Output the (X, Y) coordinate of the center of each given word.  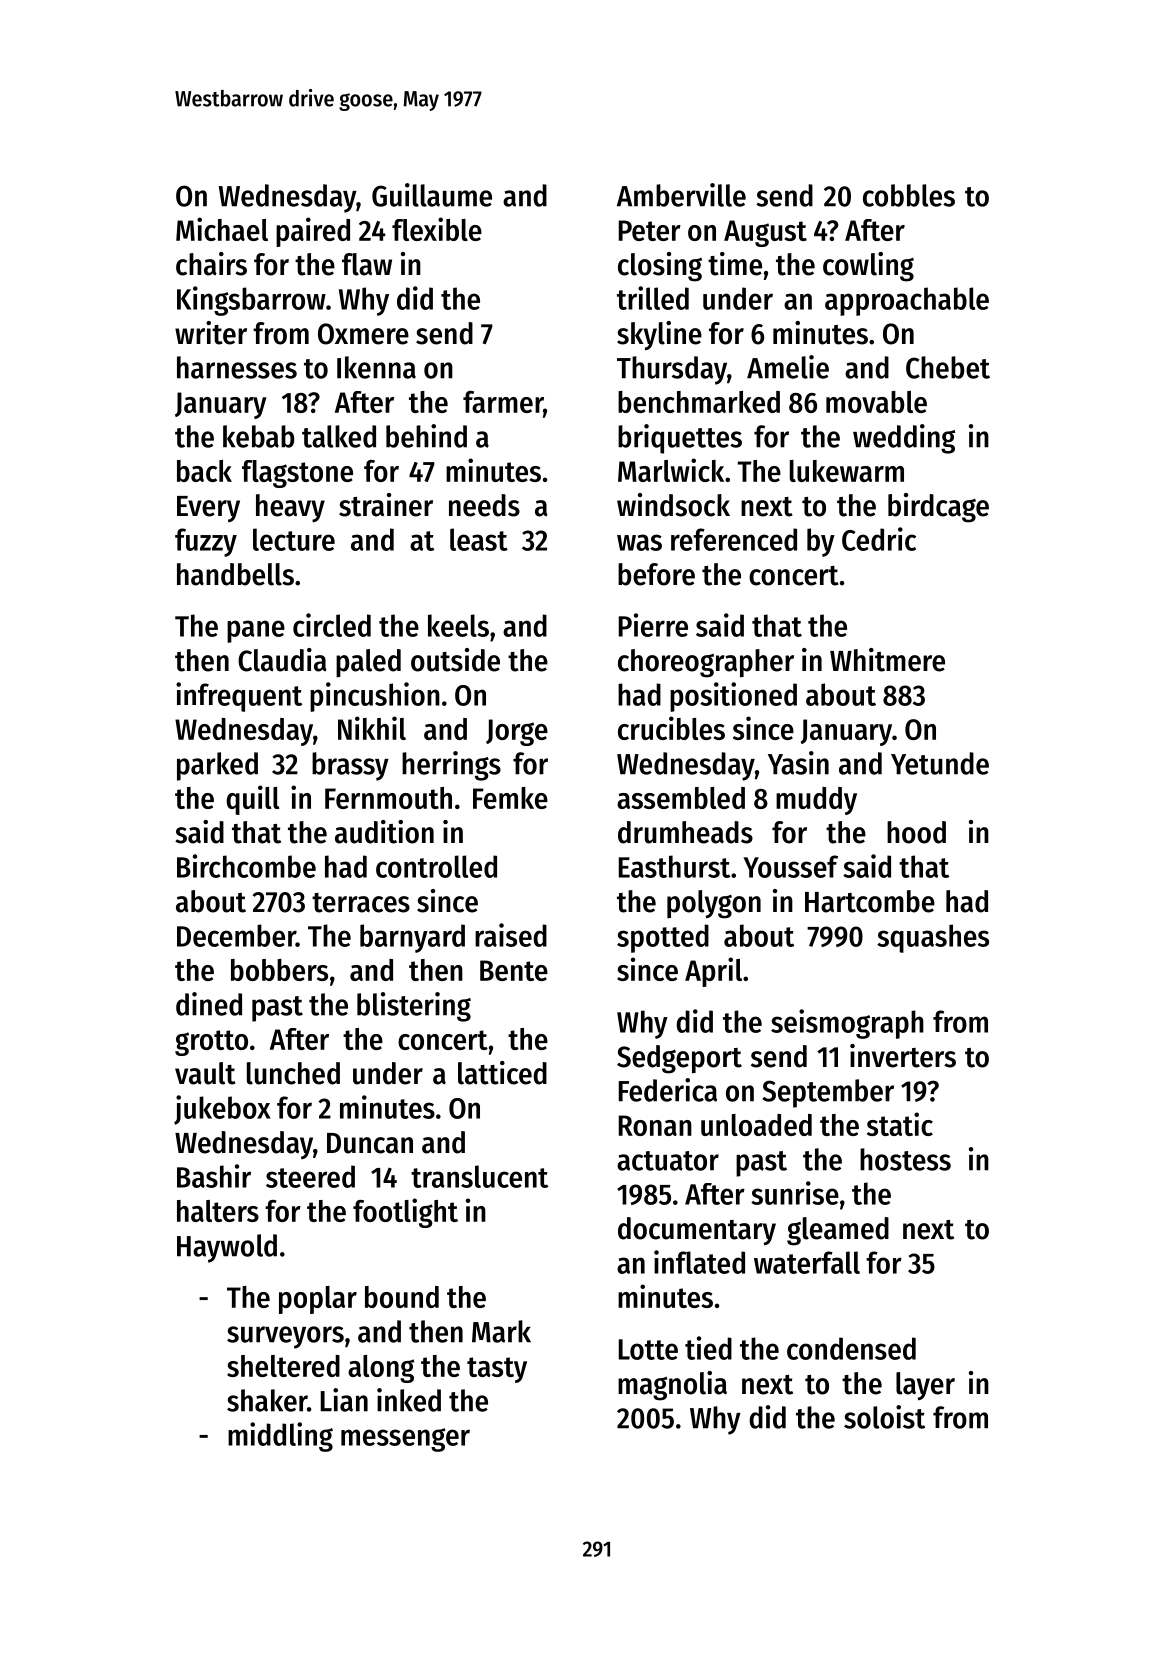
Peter (650, 230)
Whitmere (887, 660)
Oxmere (363, 334)
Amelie (788, 367)
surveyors (285, 1337)
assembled (681, 798)
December (236, 935)
